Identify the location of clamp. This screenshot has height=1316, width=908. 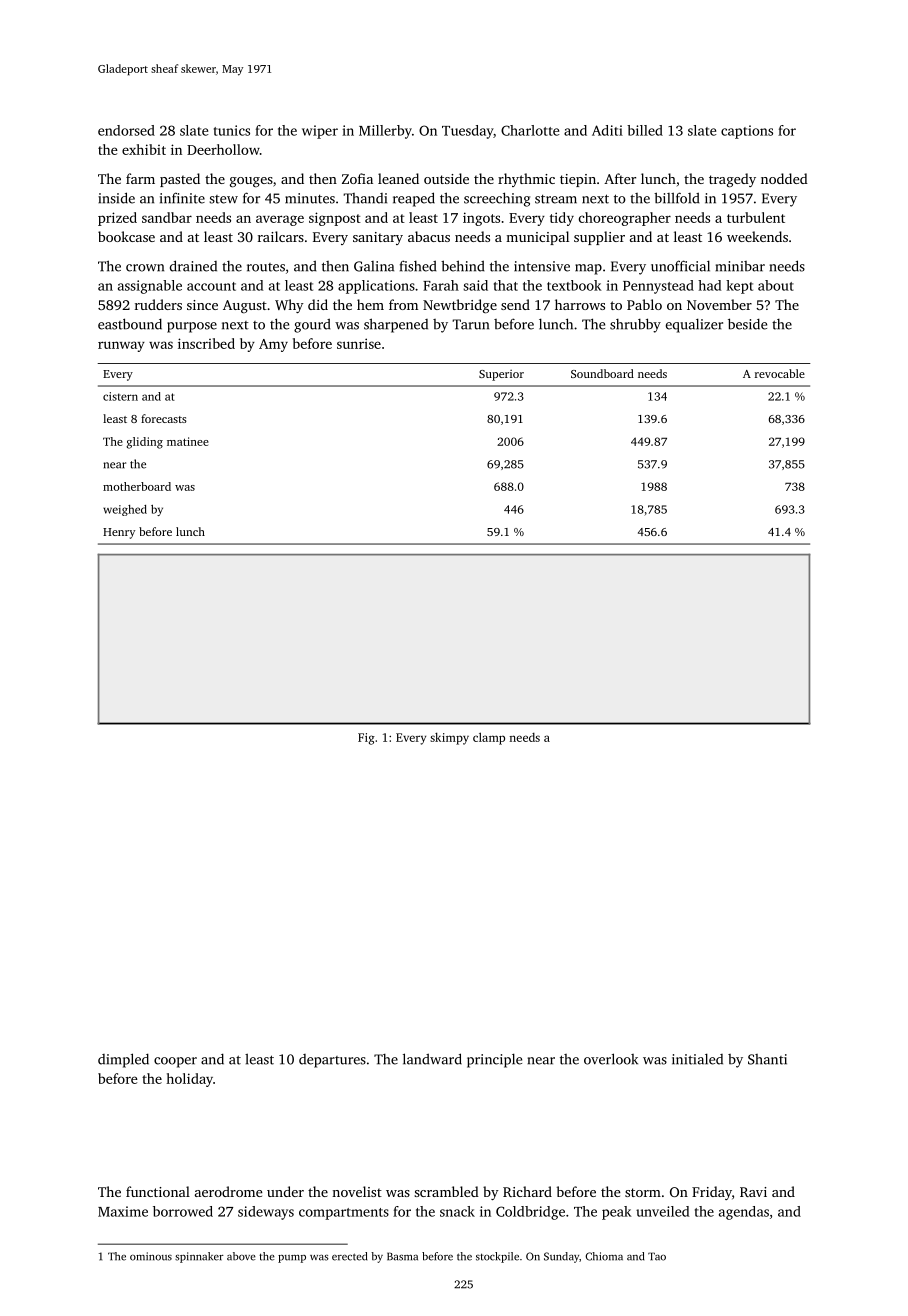
(489, 738).
